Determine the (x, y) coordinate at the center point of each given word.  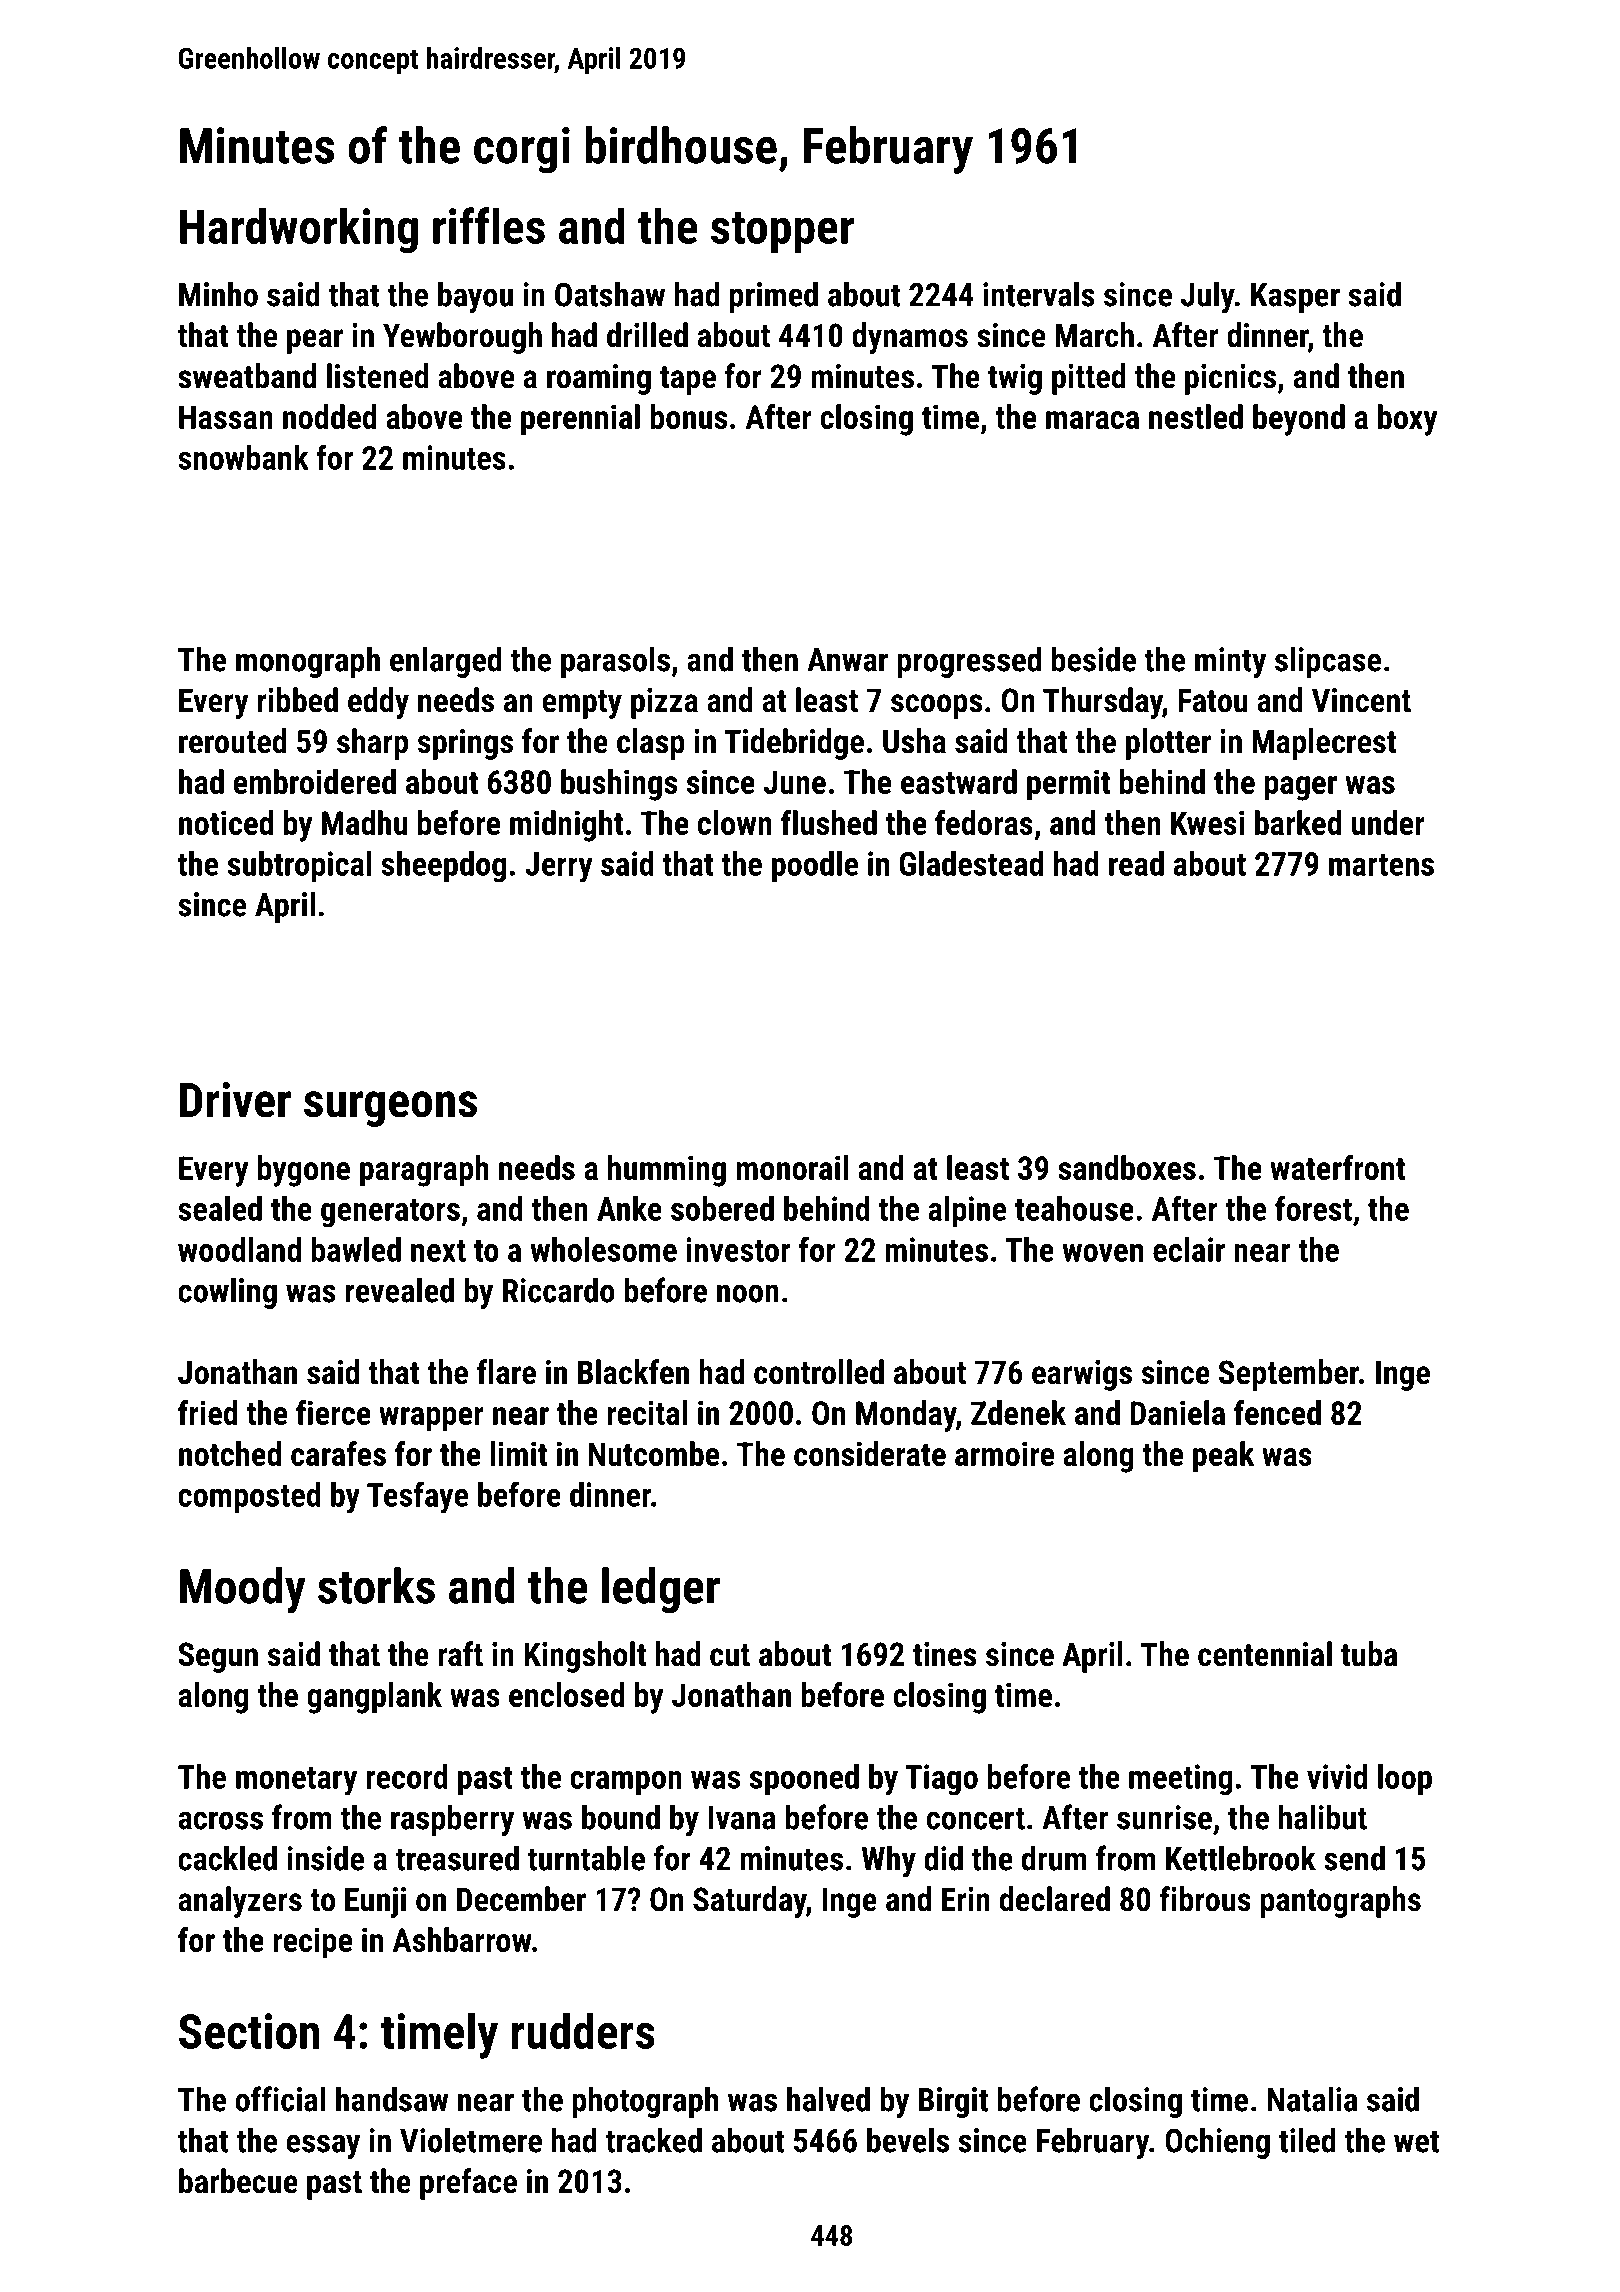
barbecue (238, 2181)
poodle (815, 866)
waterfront (1337, 1167)
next (438, 1251)
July (1208, 297)
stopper (782, 232)
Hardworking (299, 230)
